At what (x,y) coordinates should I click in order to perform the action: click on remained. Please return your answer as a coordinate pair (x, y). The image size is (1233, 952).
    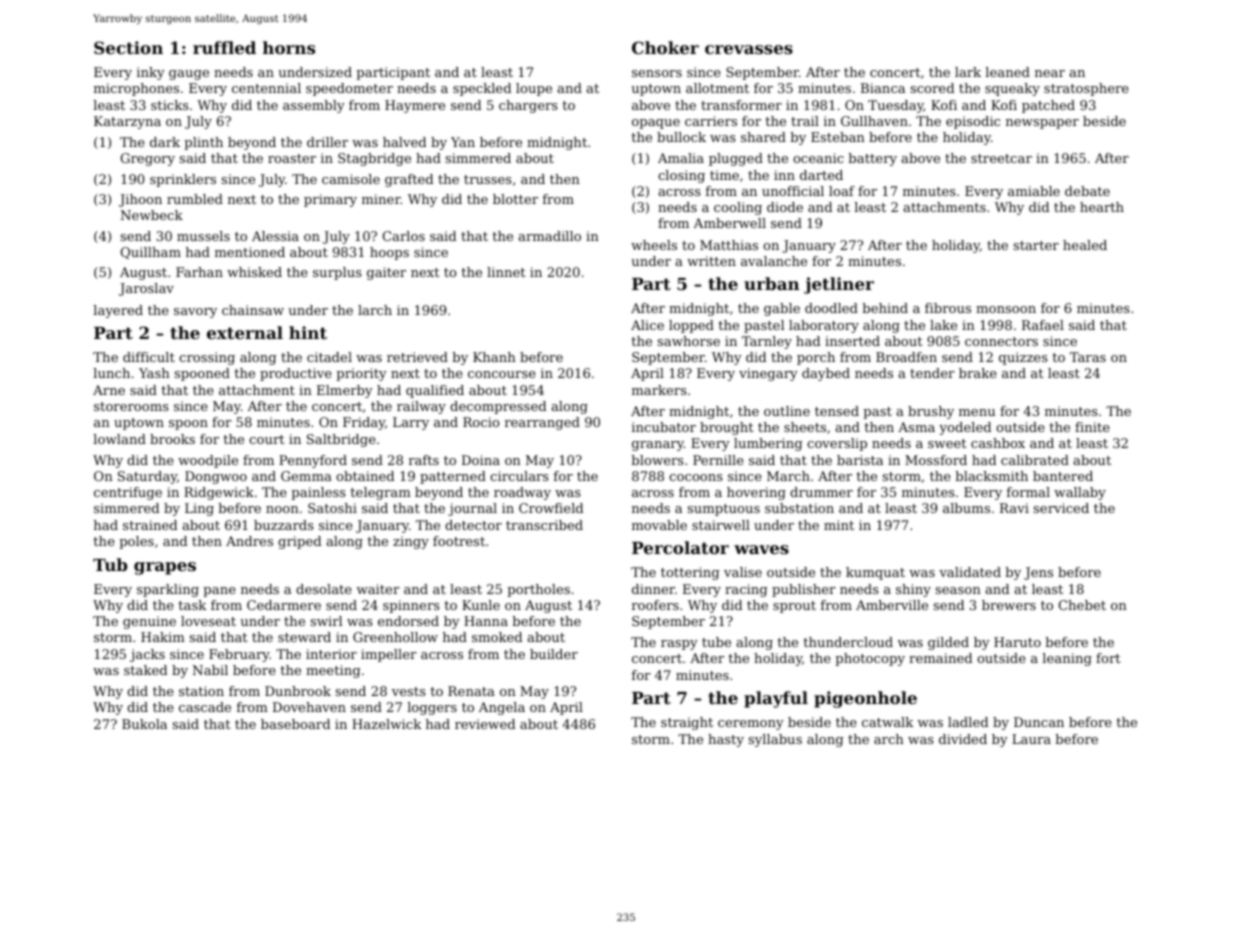
    Looking at the image, I should click on (940, 658).
